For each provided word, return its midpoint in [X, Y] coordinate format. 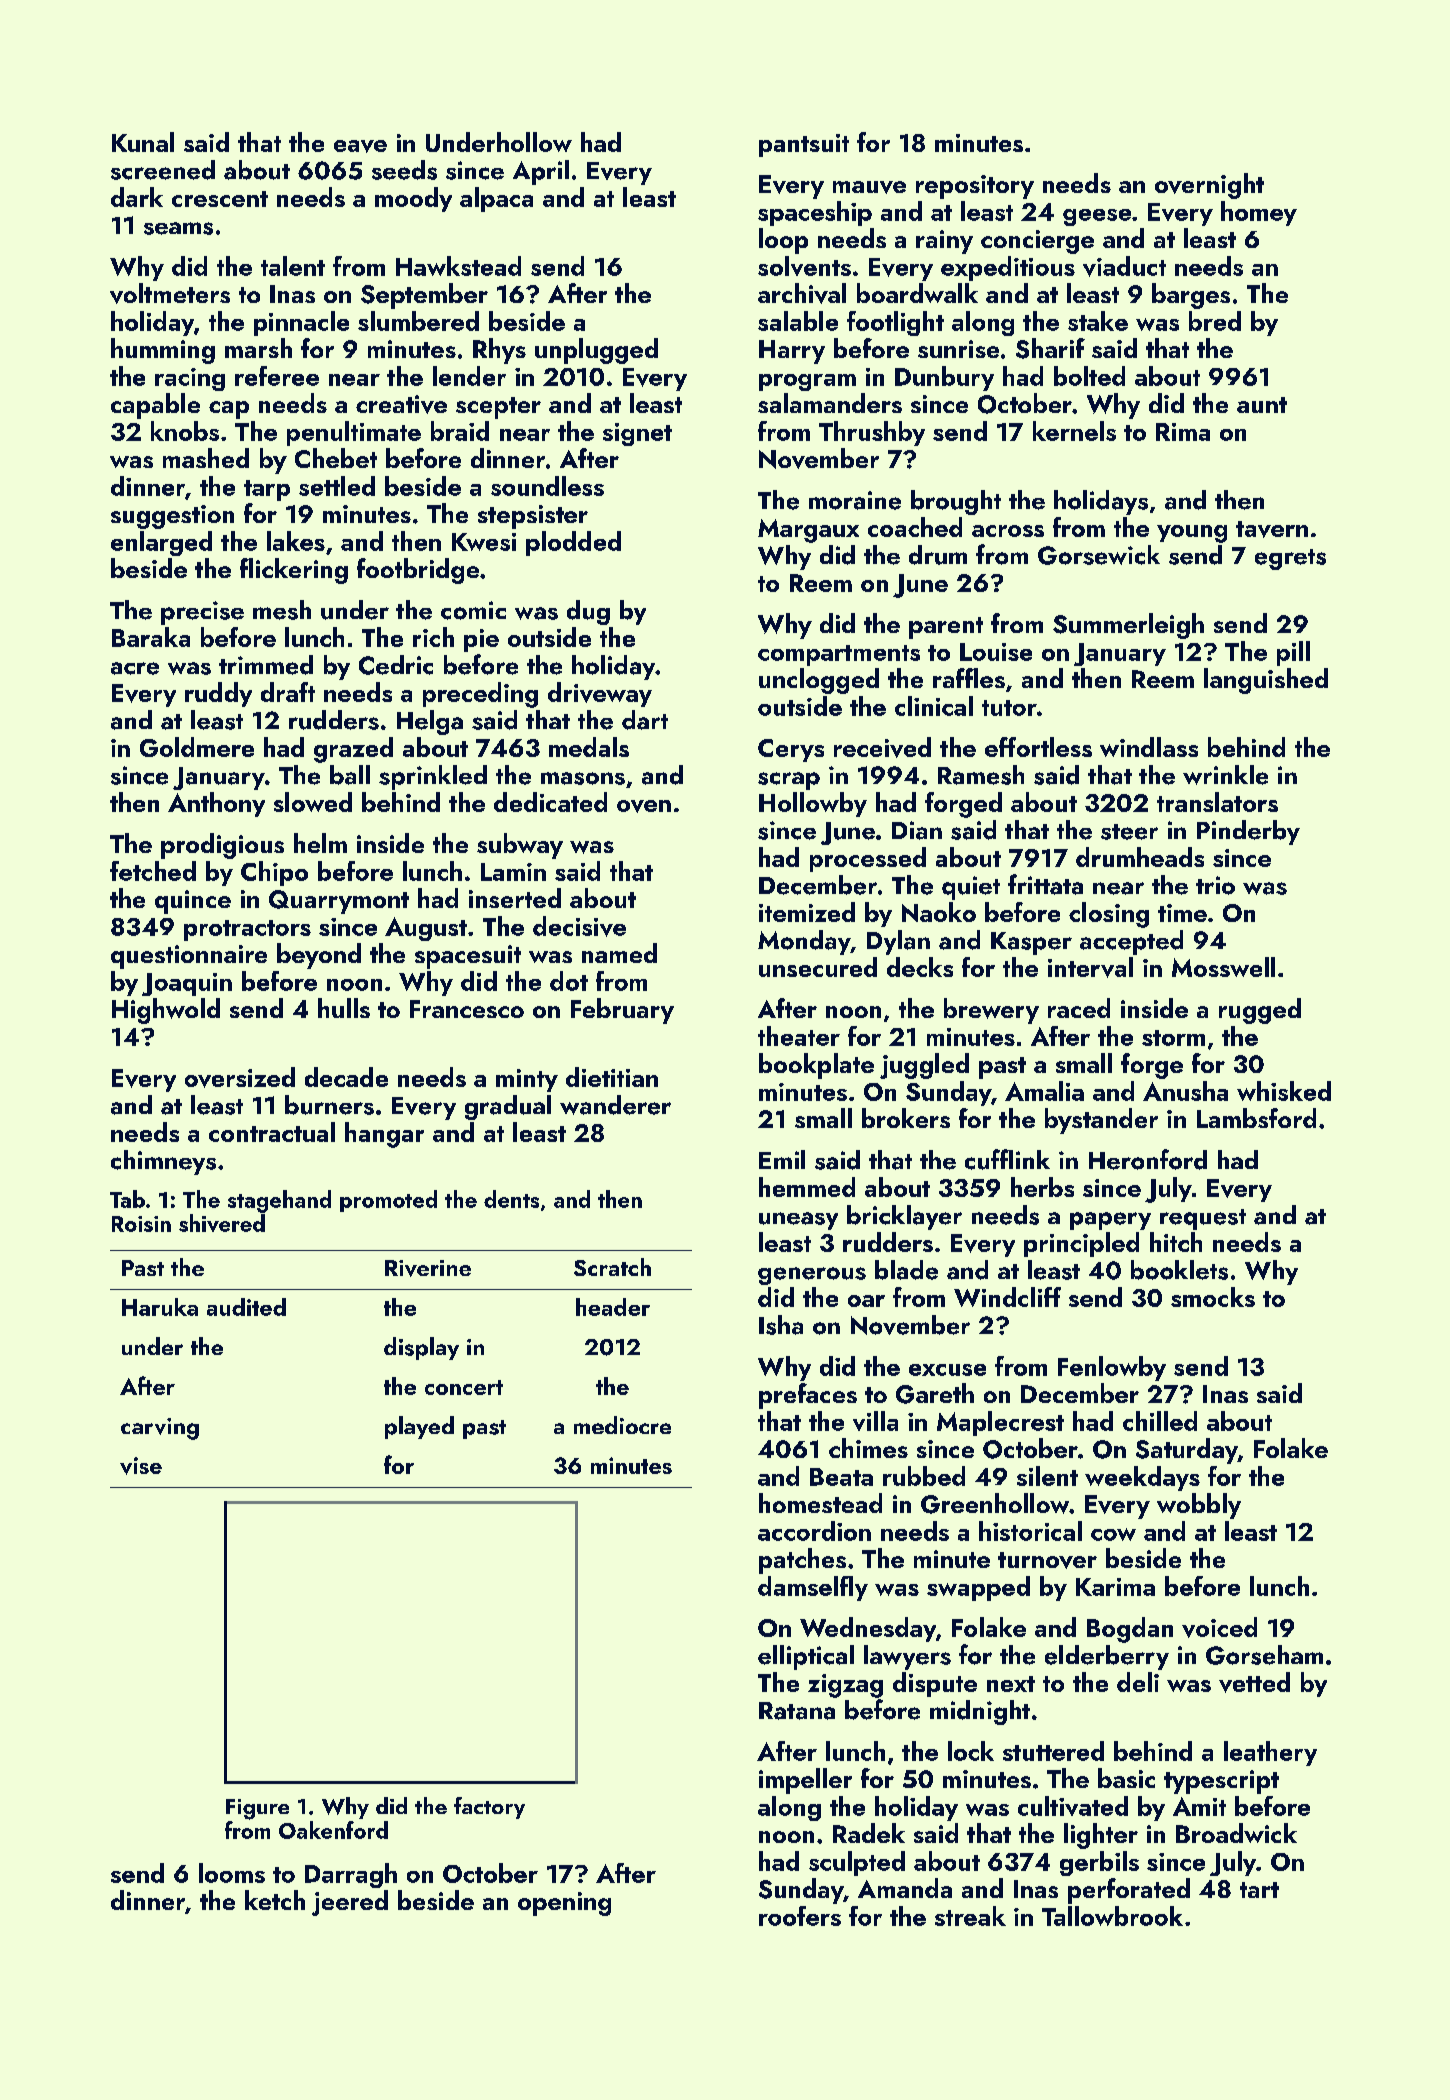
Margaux [808, 531]
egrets [1290, 559]
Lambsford [1256, 1118]
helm [320, 843]
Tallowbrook [1112, 1916]
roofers [800, 1916]
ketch [275, 1900]
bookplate [816, 1066]
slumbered [418, 321]
